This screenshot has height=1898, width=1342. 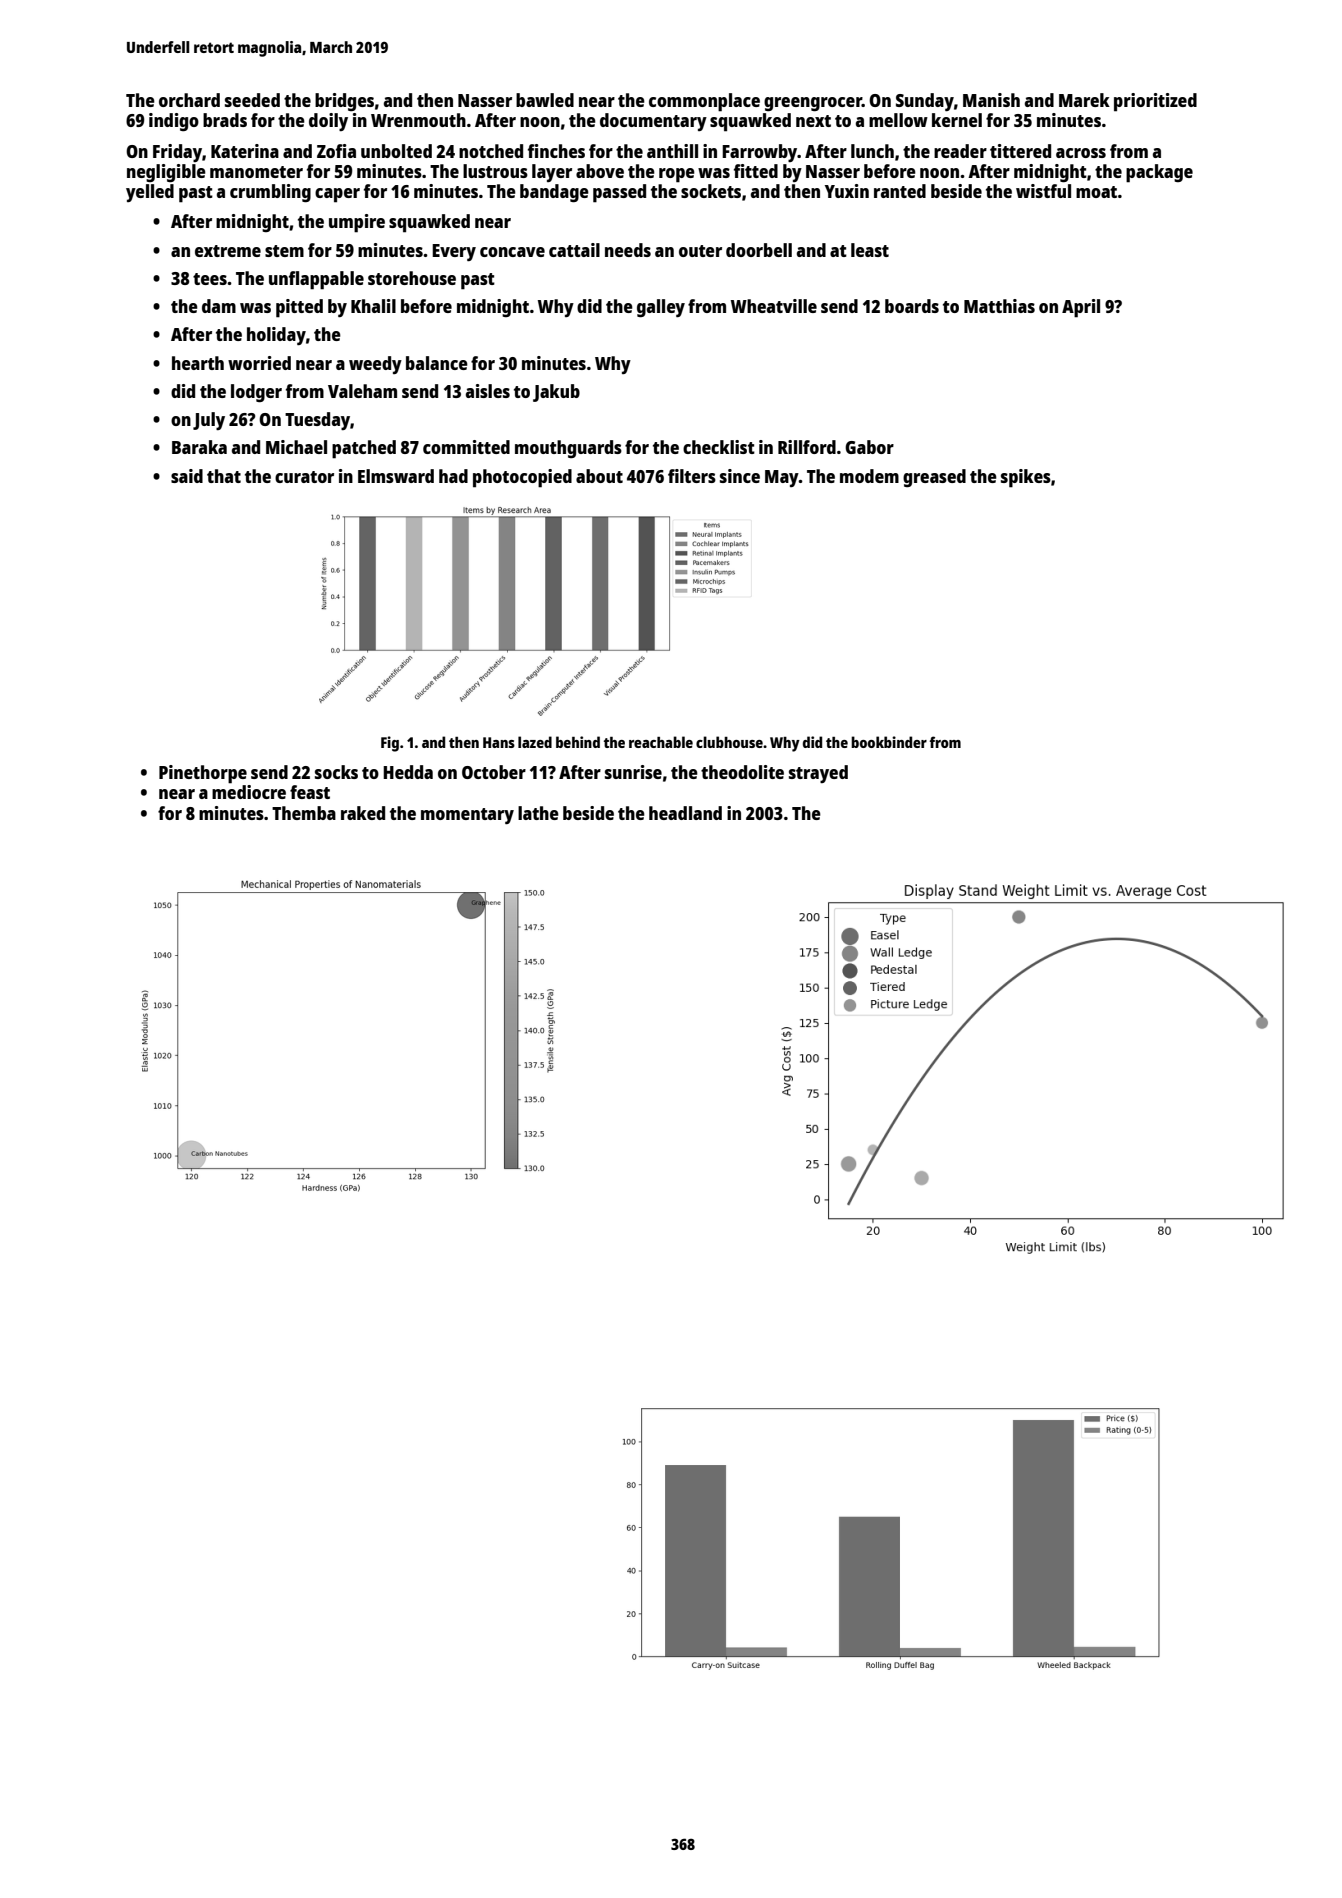 What do you see at coordinates (304, 813) in the screenshot?
I see `Themba` at bounding box center [304, 813].
